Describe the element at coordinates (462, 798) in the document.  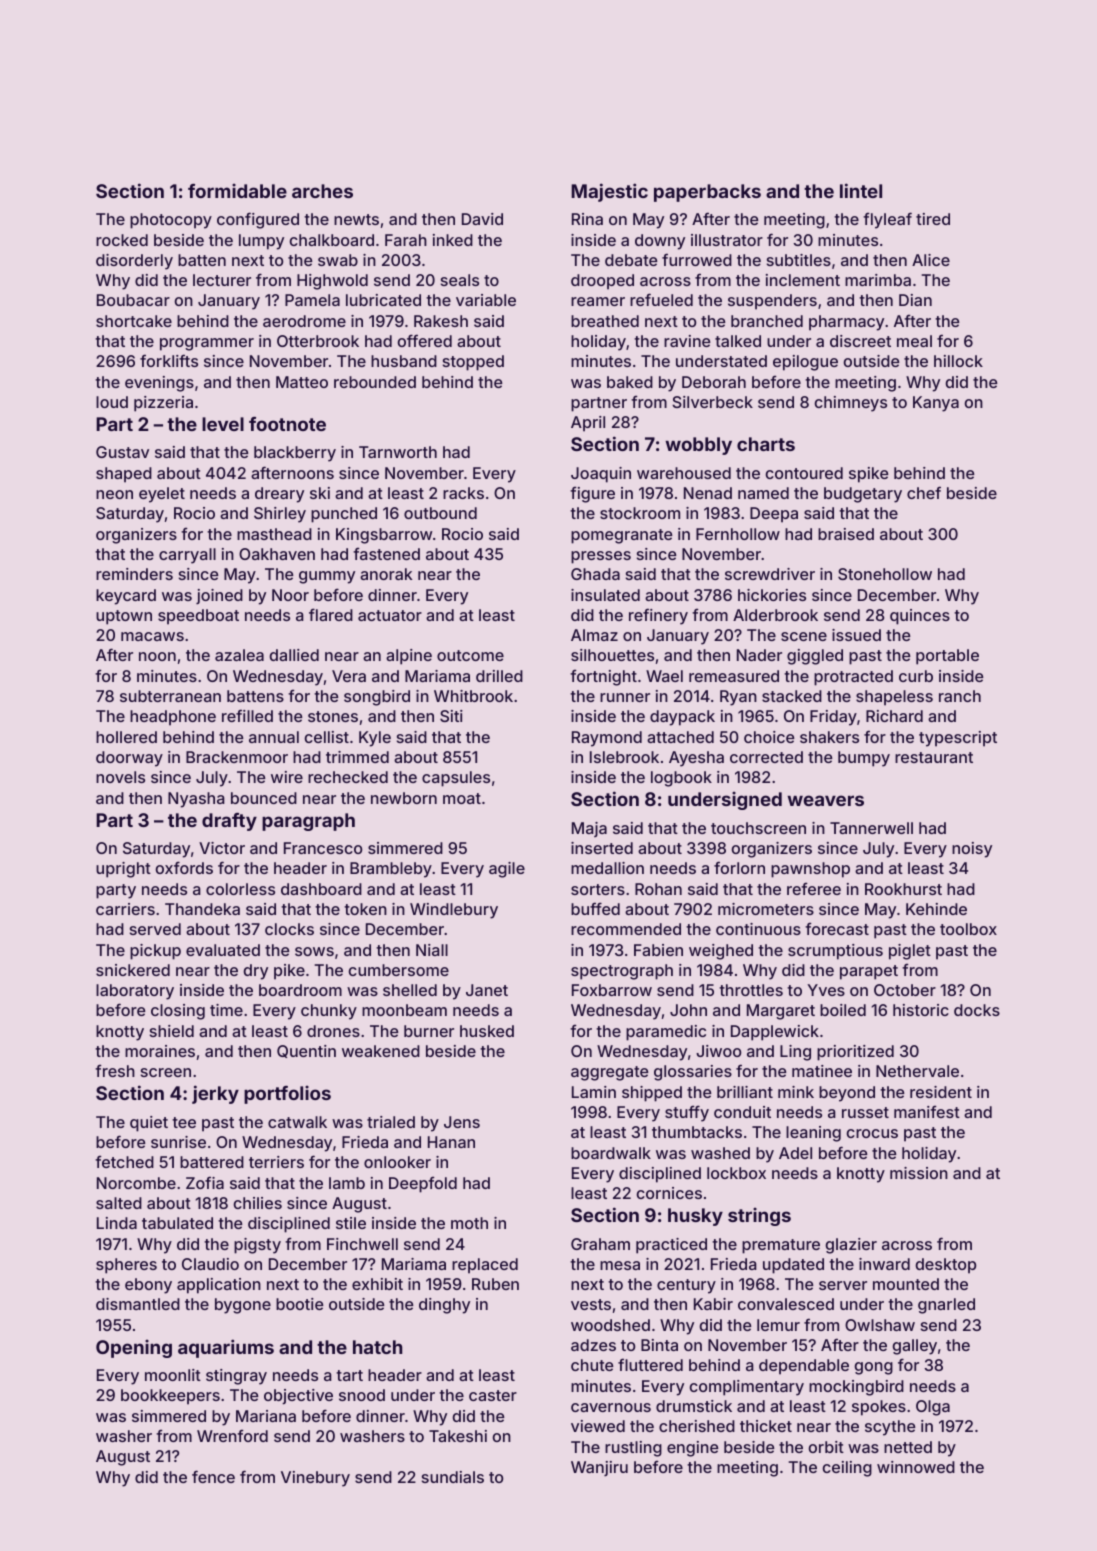
I see `moat` at that location.
